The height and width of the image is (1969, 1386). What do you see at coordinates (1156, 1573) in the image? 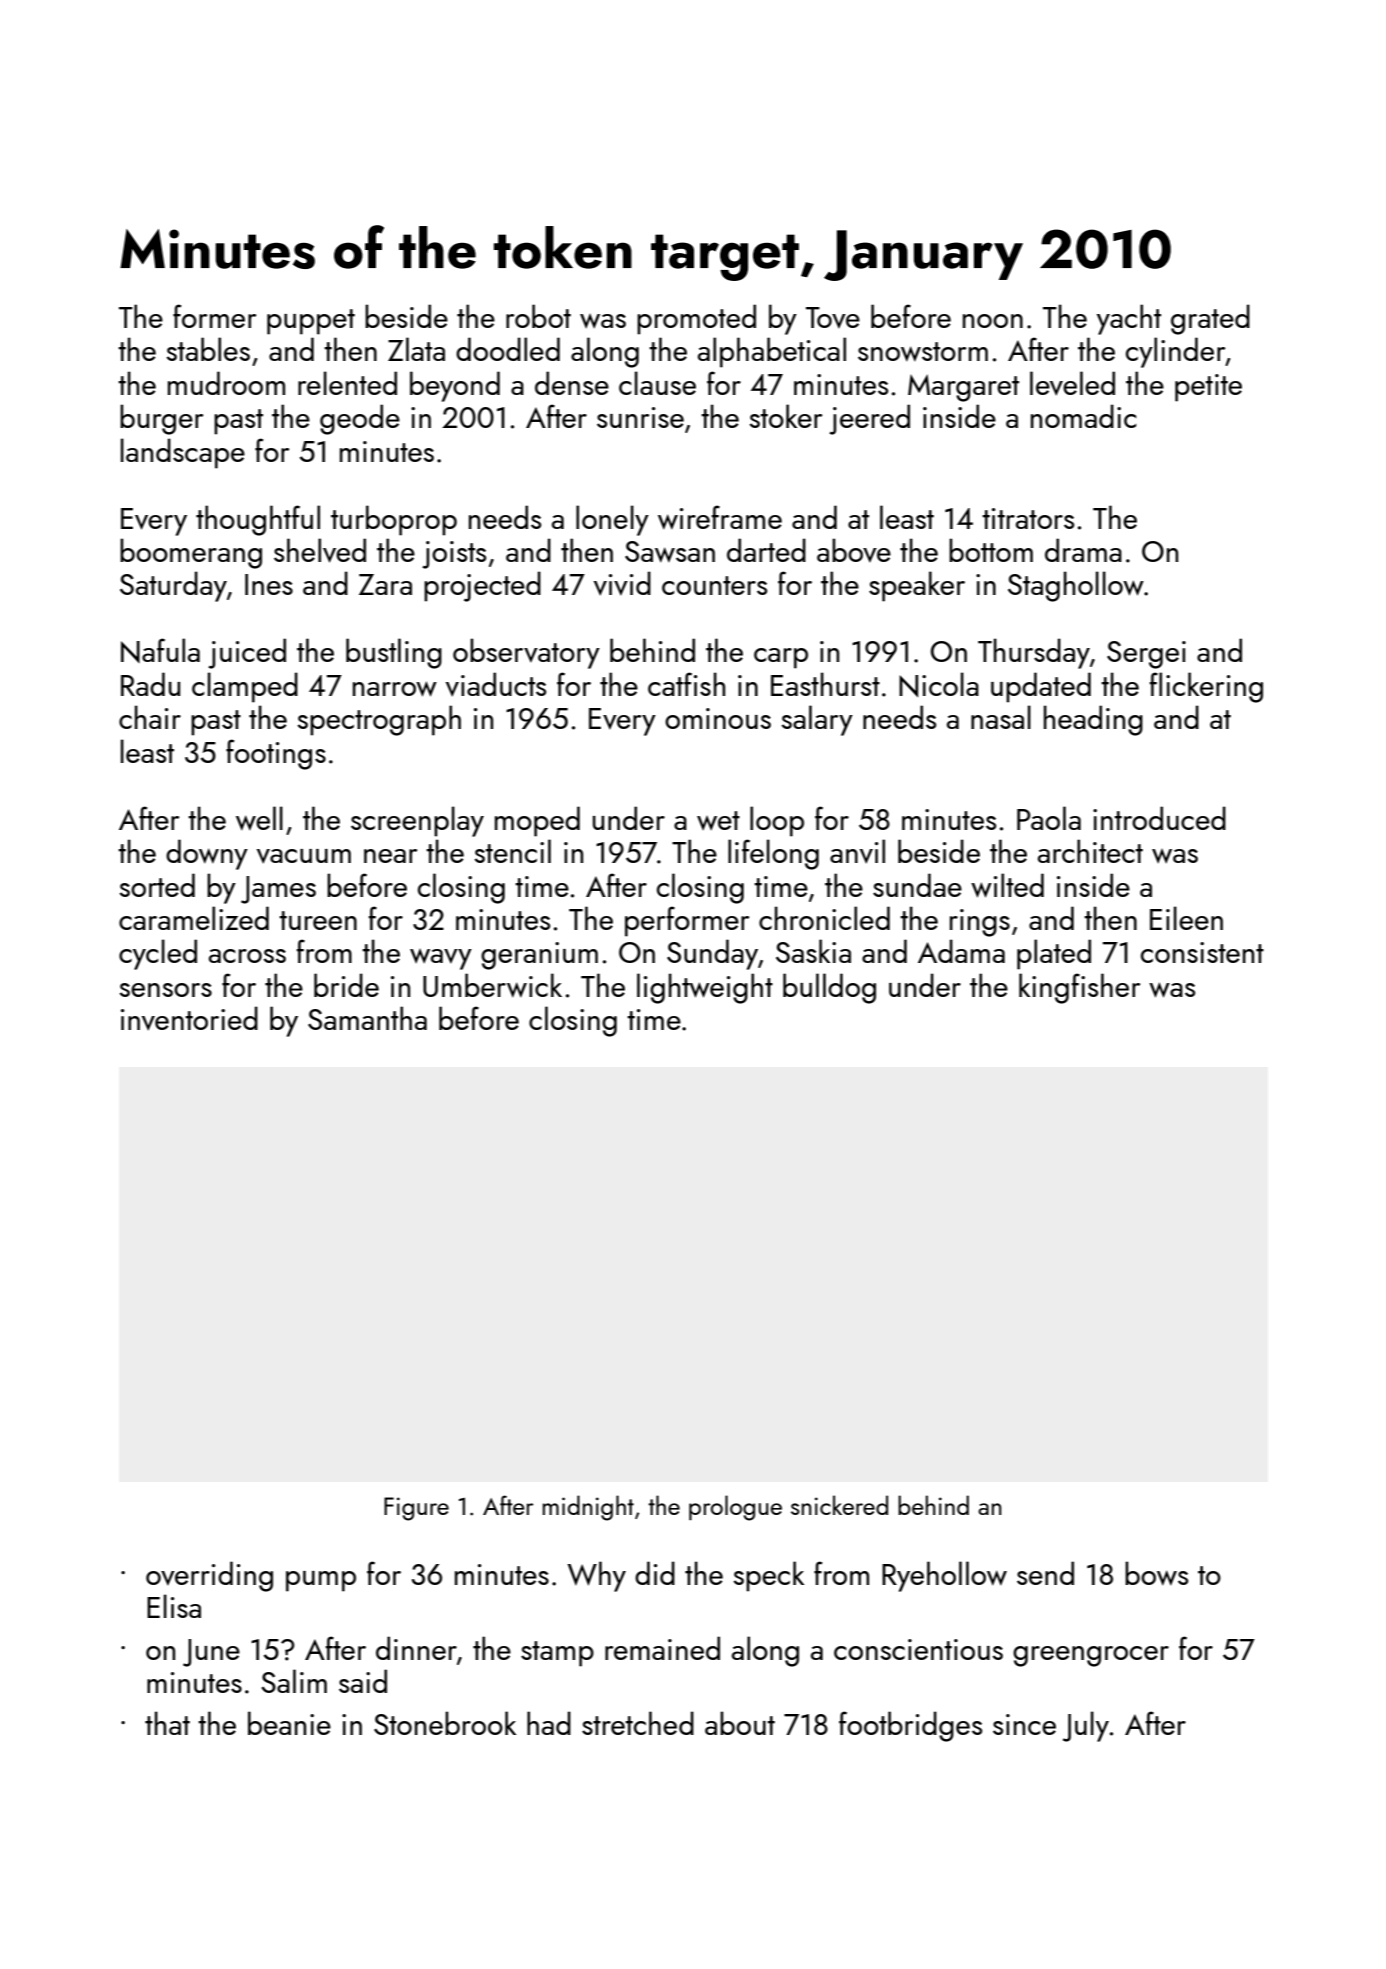
I see `bows` at bounding box center [1156, 1573].
